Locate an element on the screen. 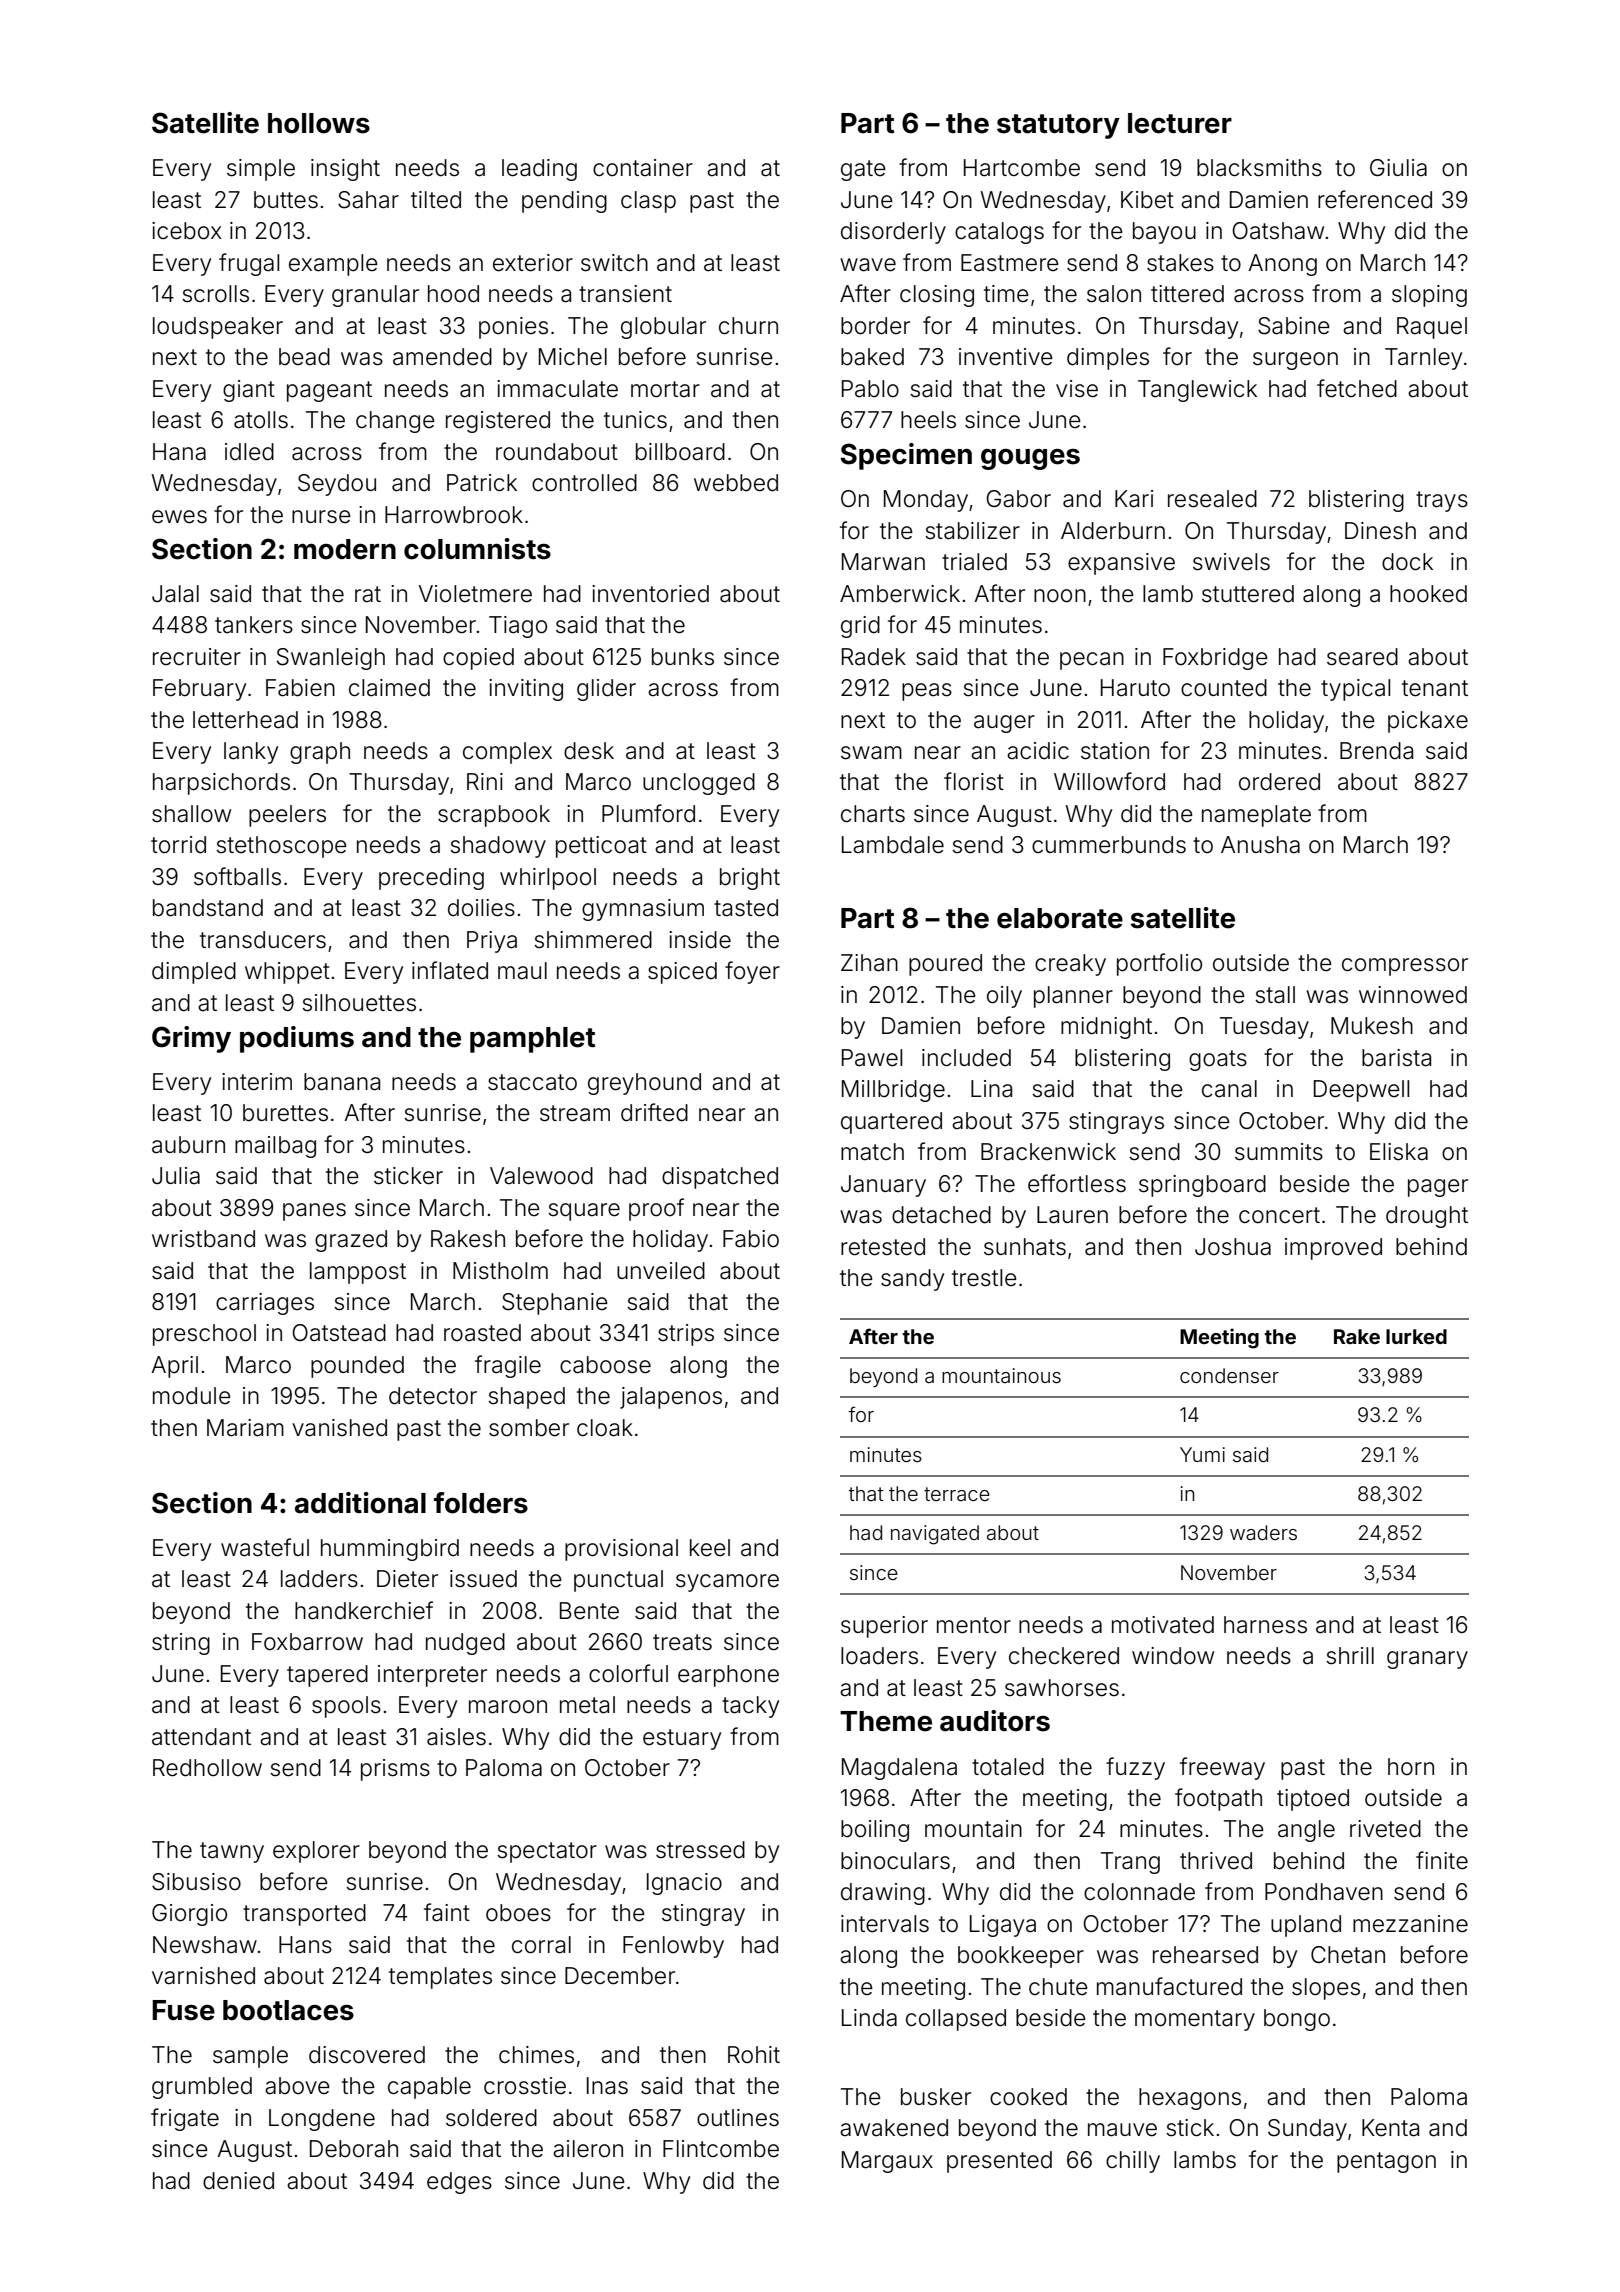 Image resolution: width=1620 pixels, height=2292 pixels. unclogged is located at coordinates (699, 784).
